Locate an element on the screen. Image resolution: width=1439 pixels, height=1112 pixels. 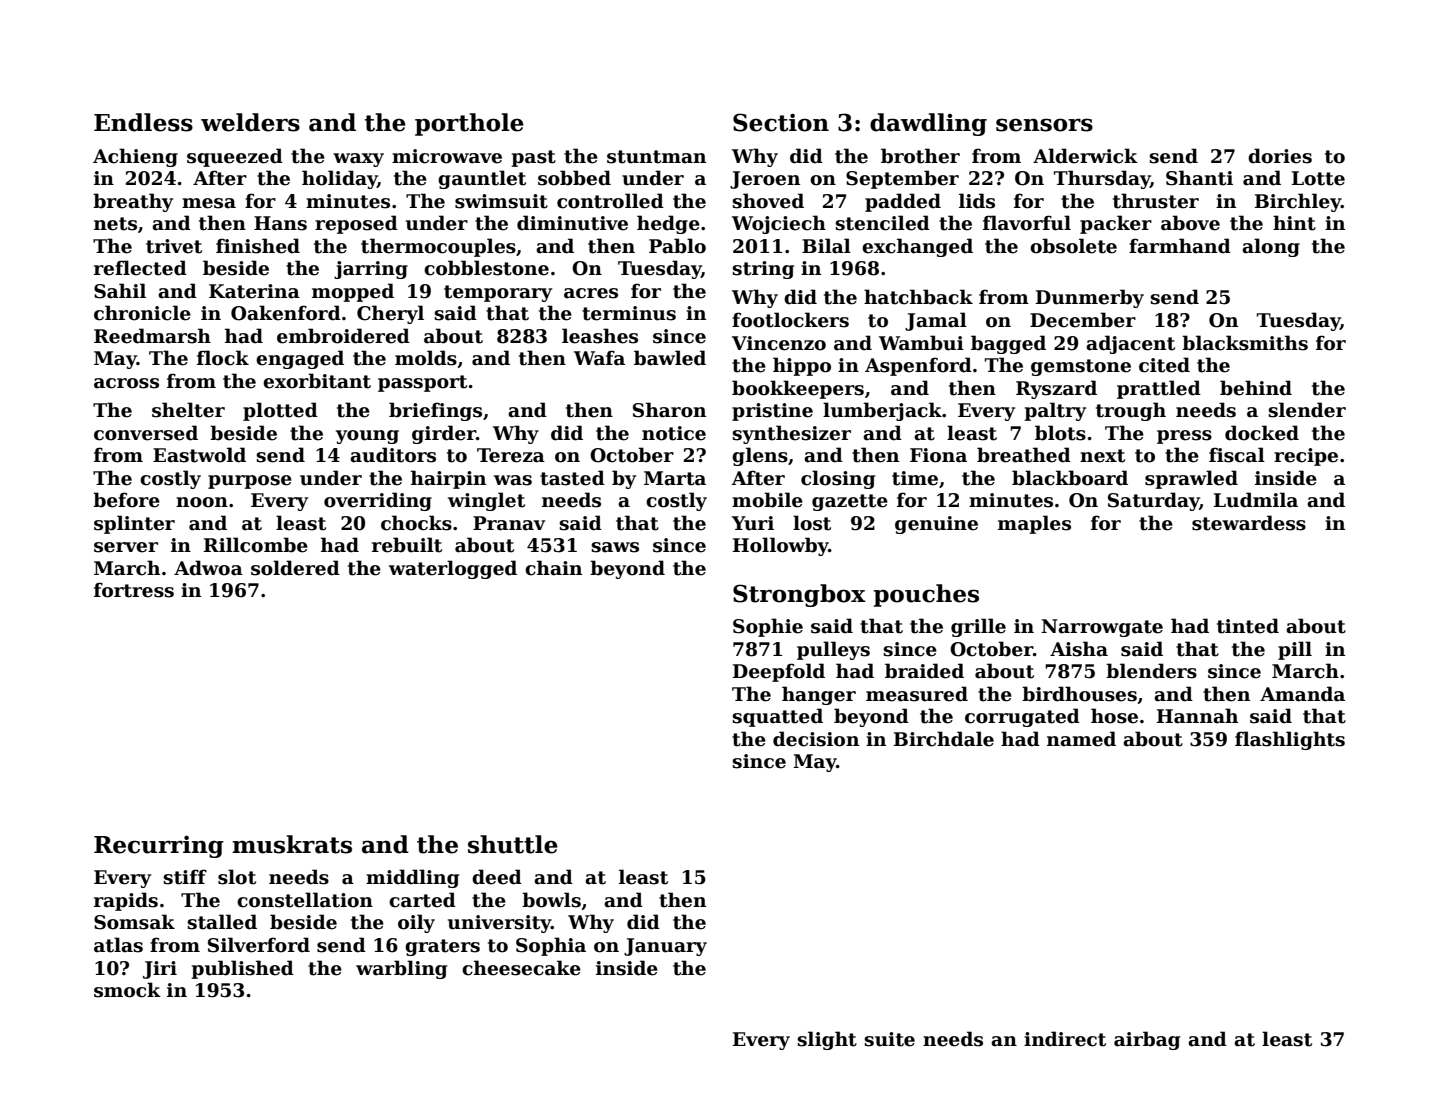
airbag is located at coordinates (1147, 1040).
